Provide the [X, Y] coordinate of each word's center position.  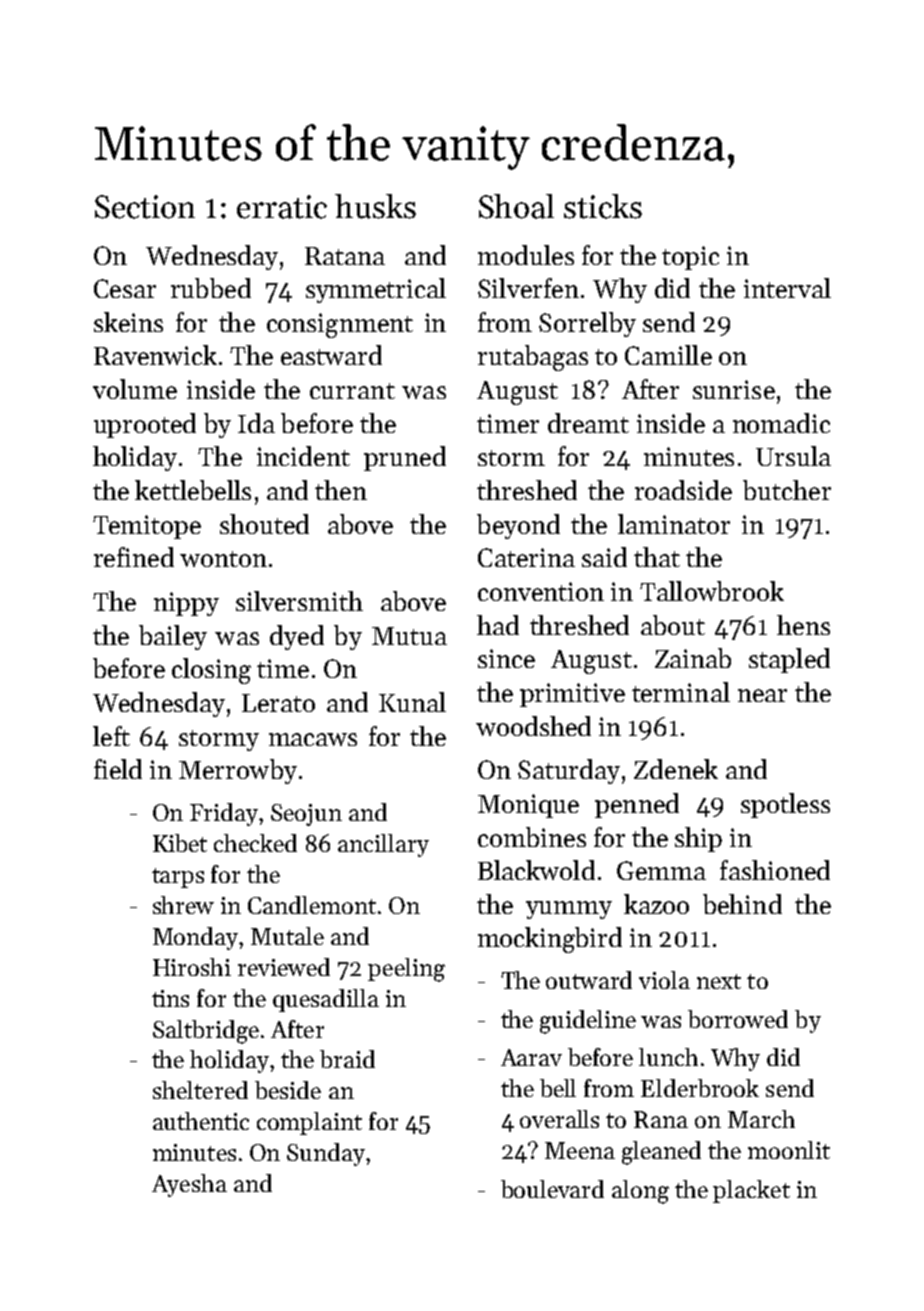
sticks [603, 206]
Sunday [326, 1154]
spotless [785, 805]
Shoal [516, 206]
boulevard [552, 1189]
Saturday [569, 771]
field [118, 769]
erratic [282, 207]
